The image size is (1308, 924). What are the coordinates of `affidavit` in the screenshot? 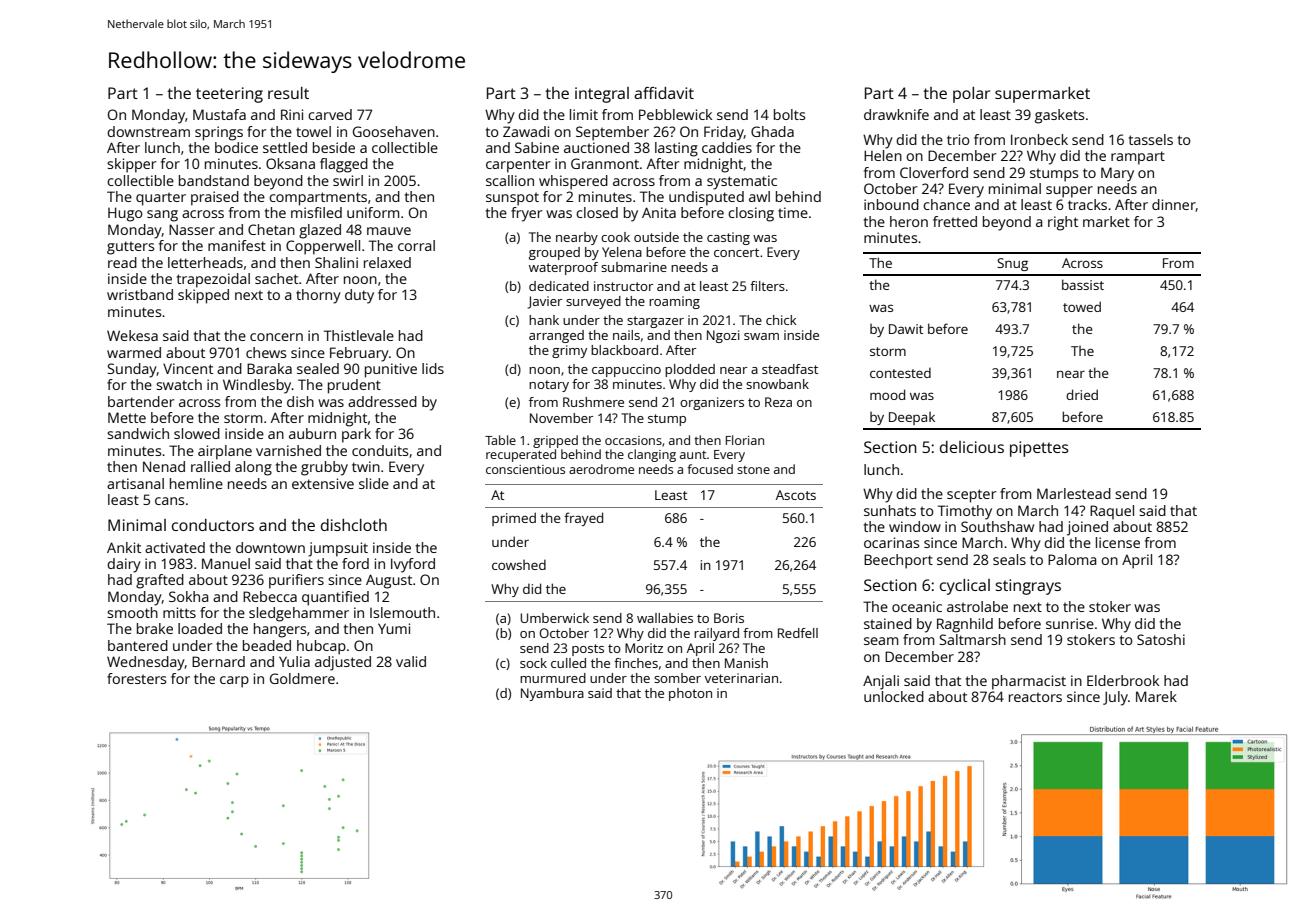 It's located at (664, 93).
